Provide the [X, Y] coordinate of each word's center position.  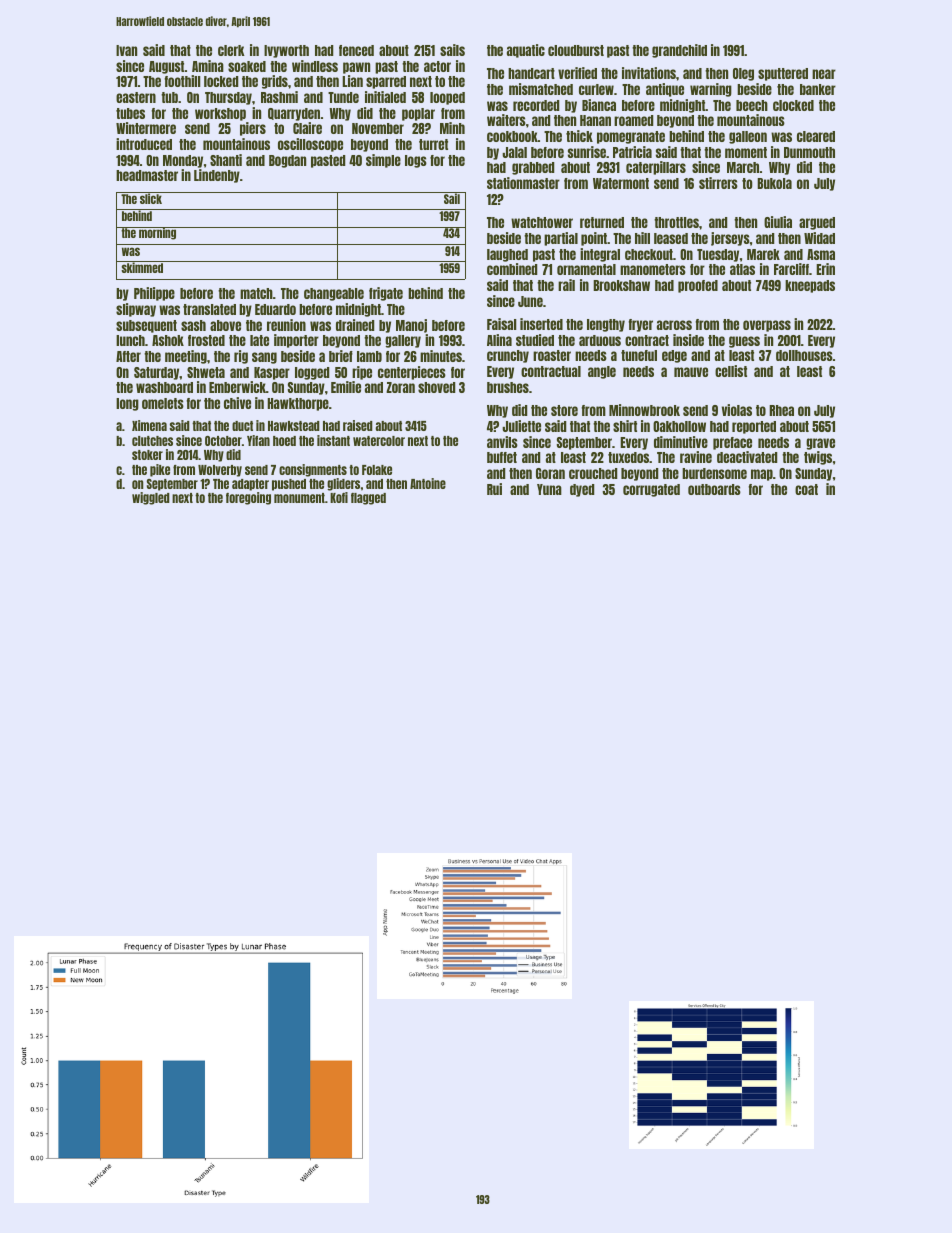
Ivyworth [286, 51]
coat [806, 489]
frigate [386, 294]
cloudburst [576, 50]
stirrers [718, 183]
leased [671, 238]
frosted [206, 340]
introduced [144, 144]
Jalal [514, 152]
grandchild [679, 51]
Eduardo [275, 309]
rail [566, 285]
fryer [640, 325]
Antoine [428, 483]
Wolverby [220, 471]
